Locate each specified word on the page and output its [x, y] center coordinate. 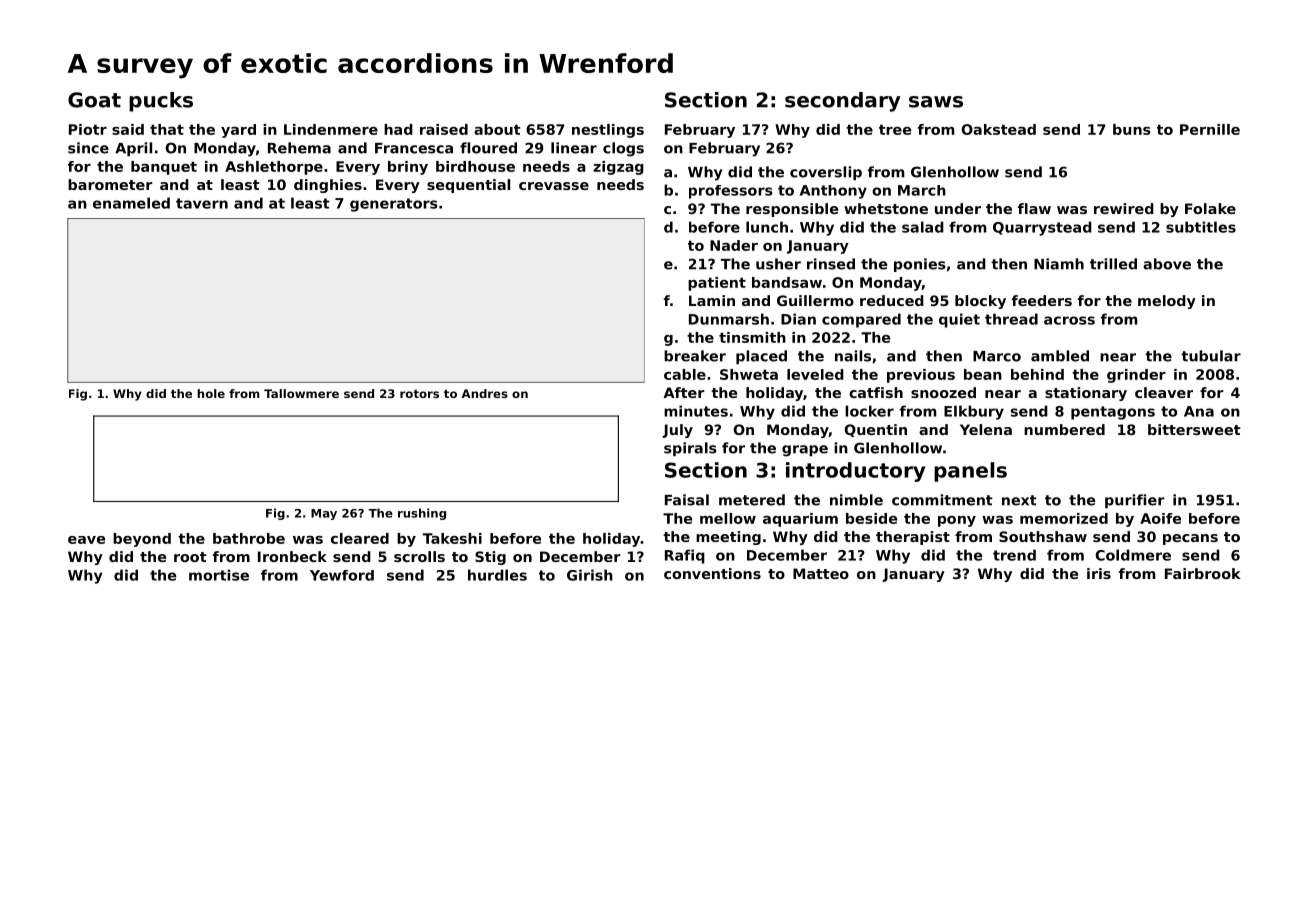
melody [1167, 302]
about [497, 129]
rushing [422, 514]
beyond [142, 540]
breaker [695, 356]
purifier [1135, 501]
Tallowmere [301, 393]
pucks [161, 102]
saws [936, 102]
